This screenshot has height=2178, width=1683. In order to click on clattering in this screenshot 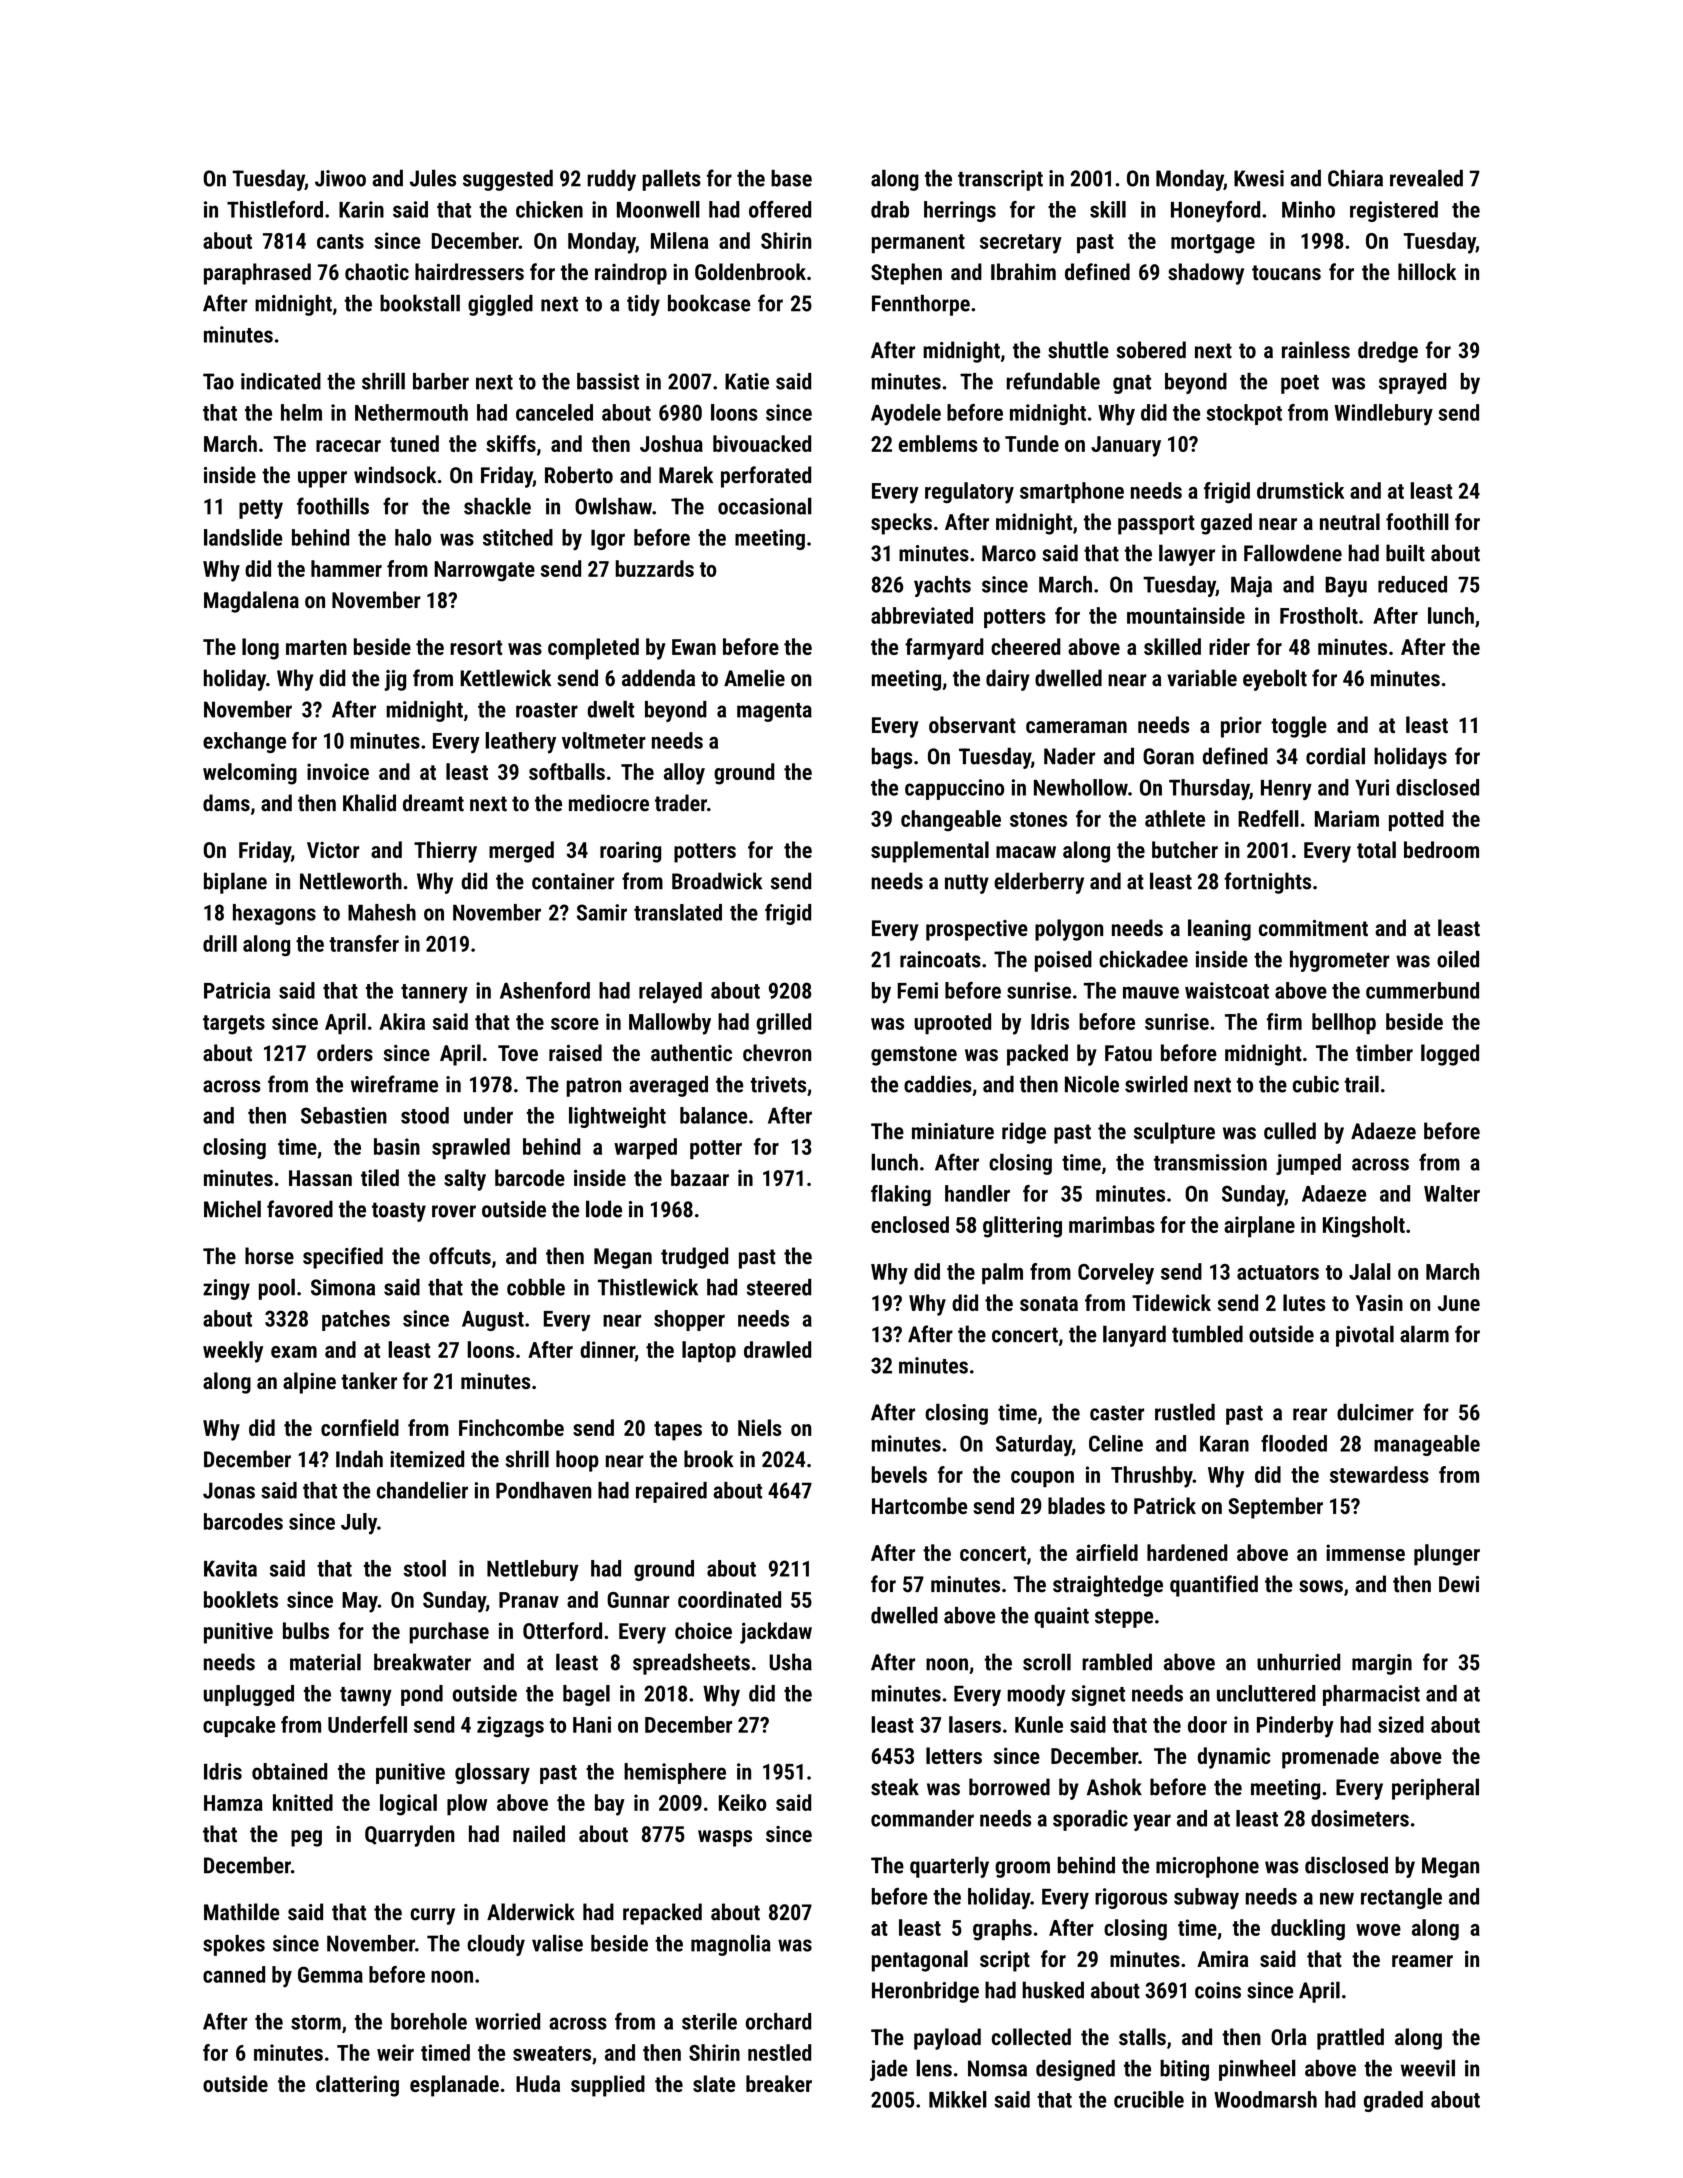, I will do `click(357, 2086)`.
